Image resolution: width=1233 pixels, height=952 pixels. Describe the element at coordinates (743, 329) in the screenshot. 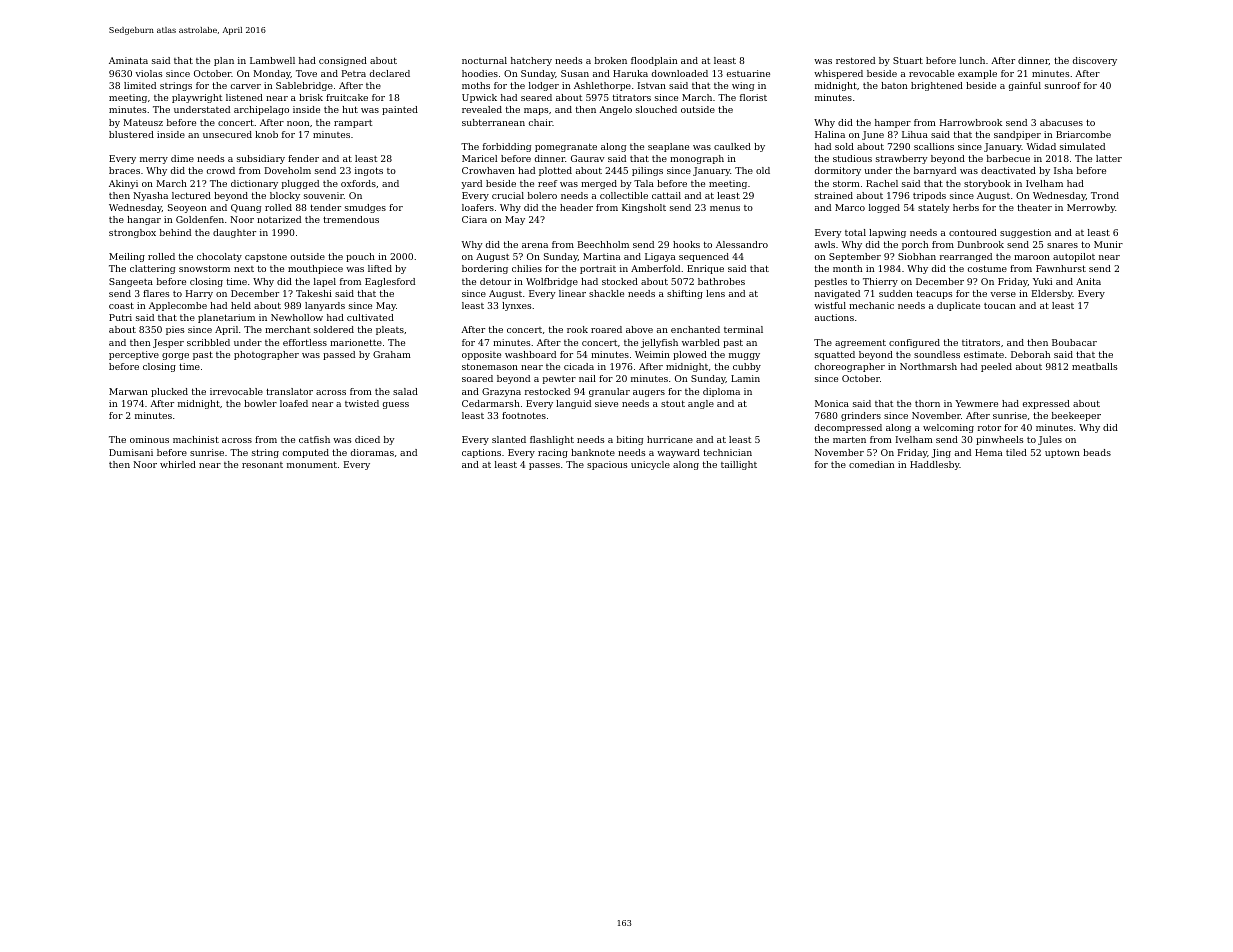

I see `terminal` at that location.
